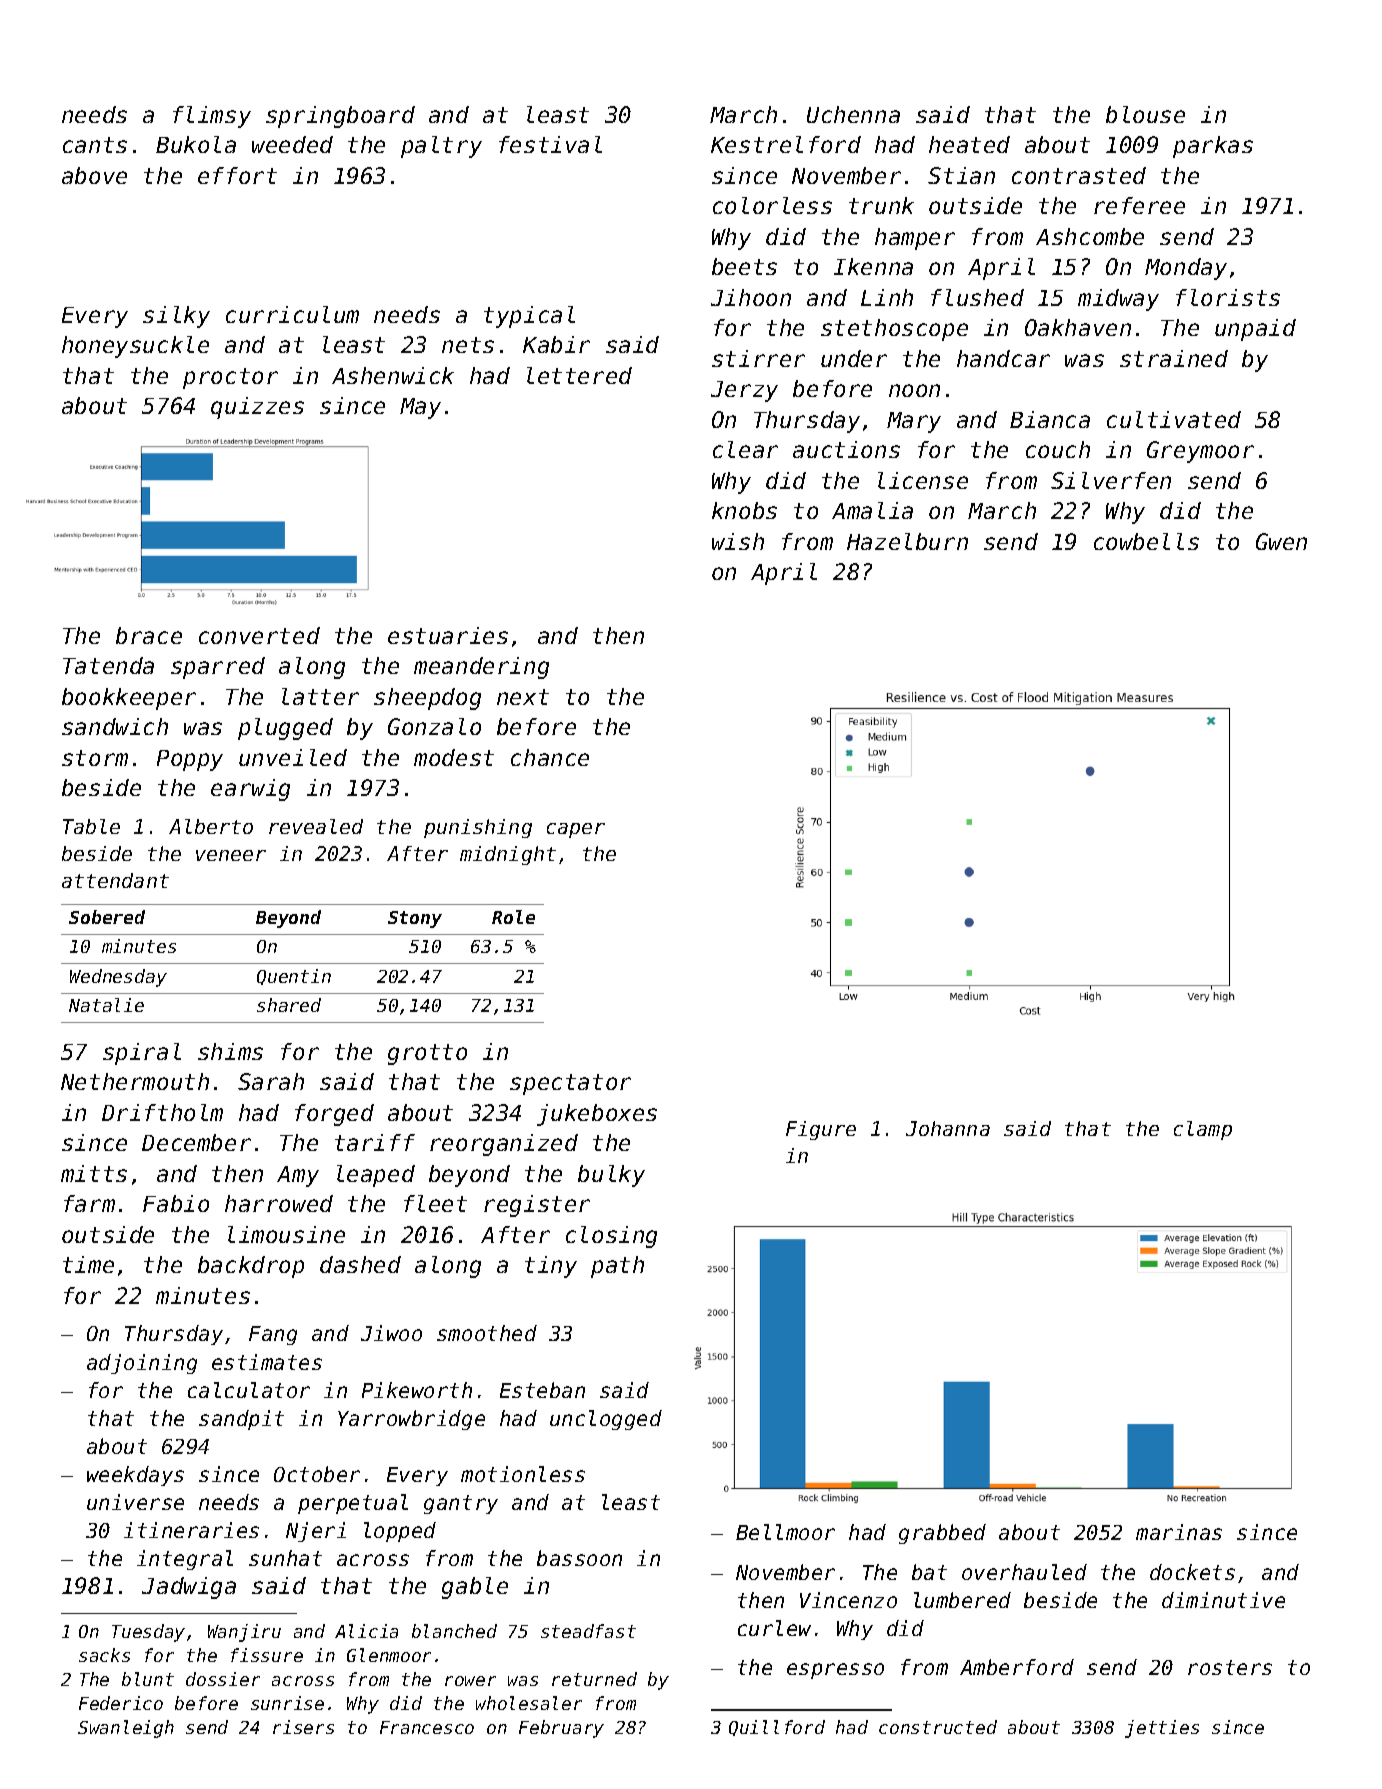  What do you see at coordinates (738, 541) in the screenshot?
I see `wish` at bounding box center [738, 541].
